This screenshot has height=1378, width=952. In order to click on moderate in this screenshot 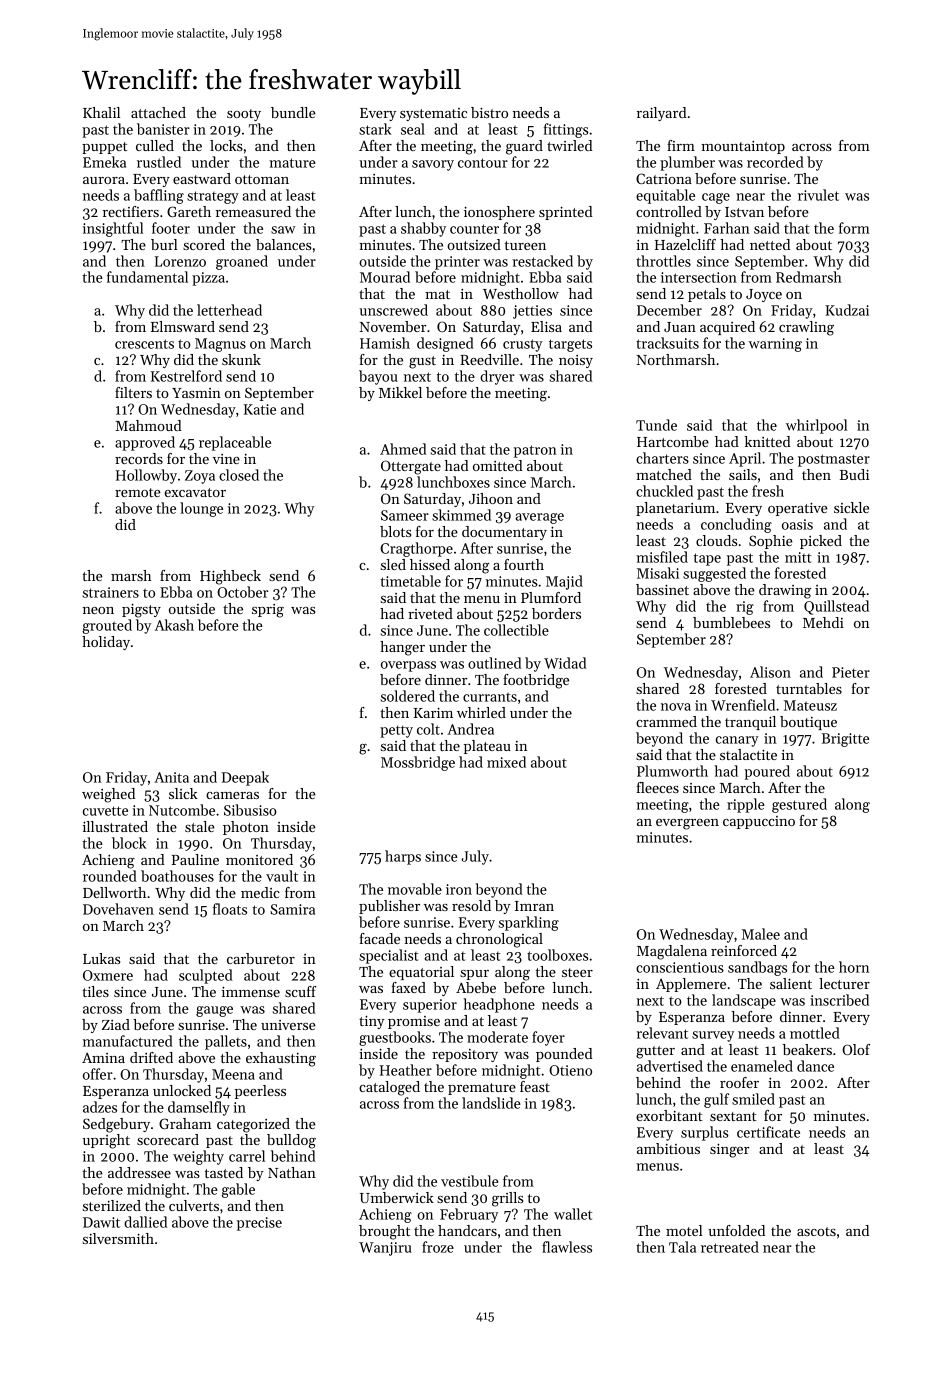, I will do `click(497, 1037)`.
